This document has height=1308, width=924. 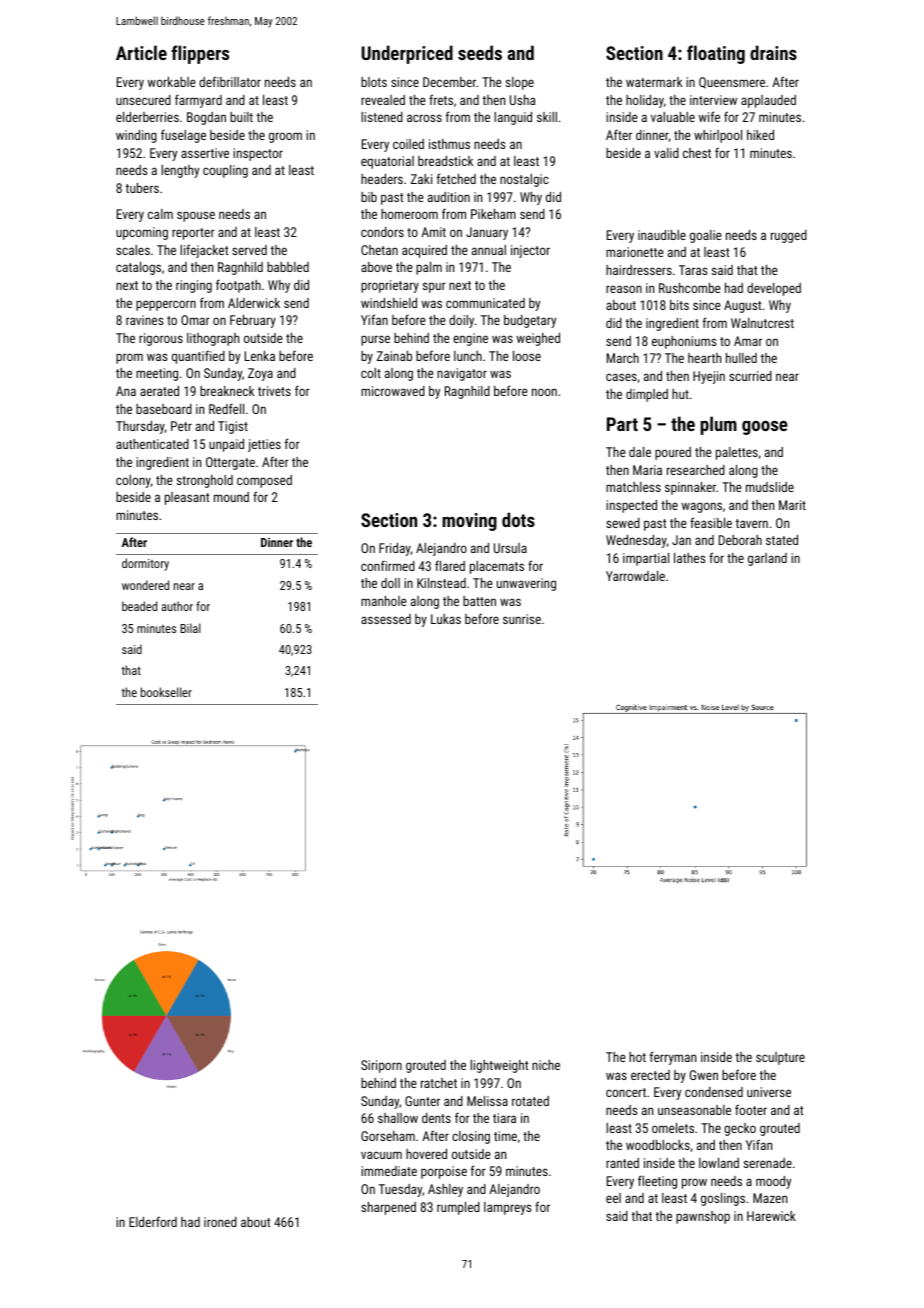 What do you see at coordinates (510, 548) in the document?
I see `Ursula` at bounding box center [510, 548].
